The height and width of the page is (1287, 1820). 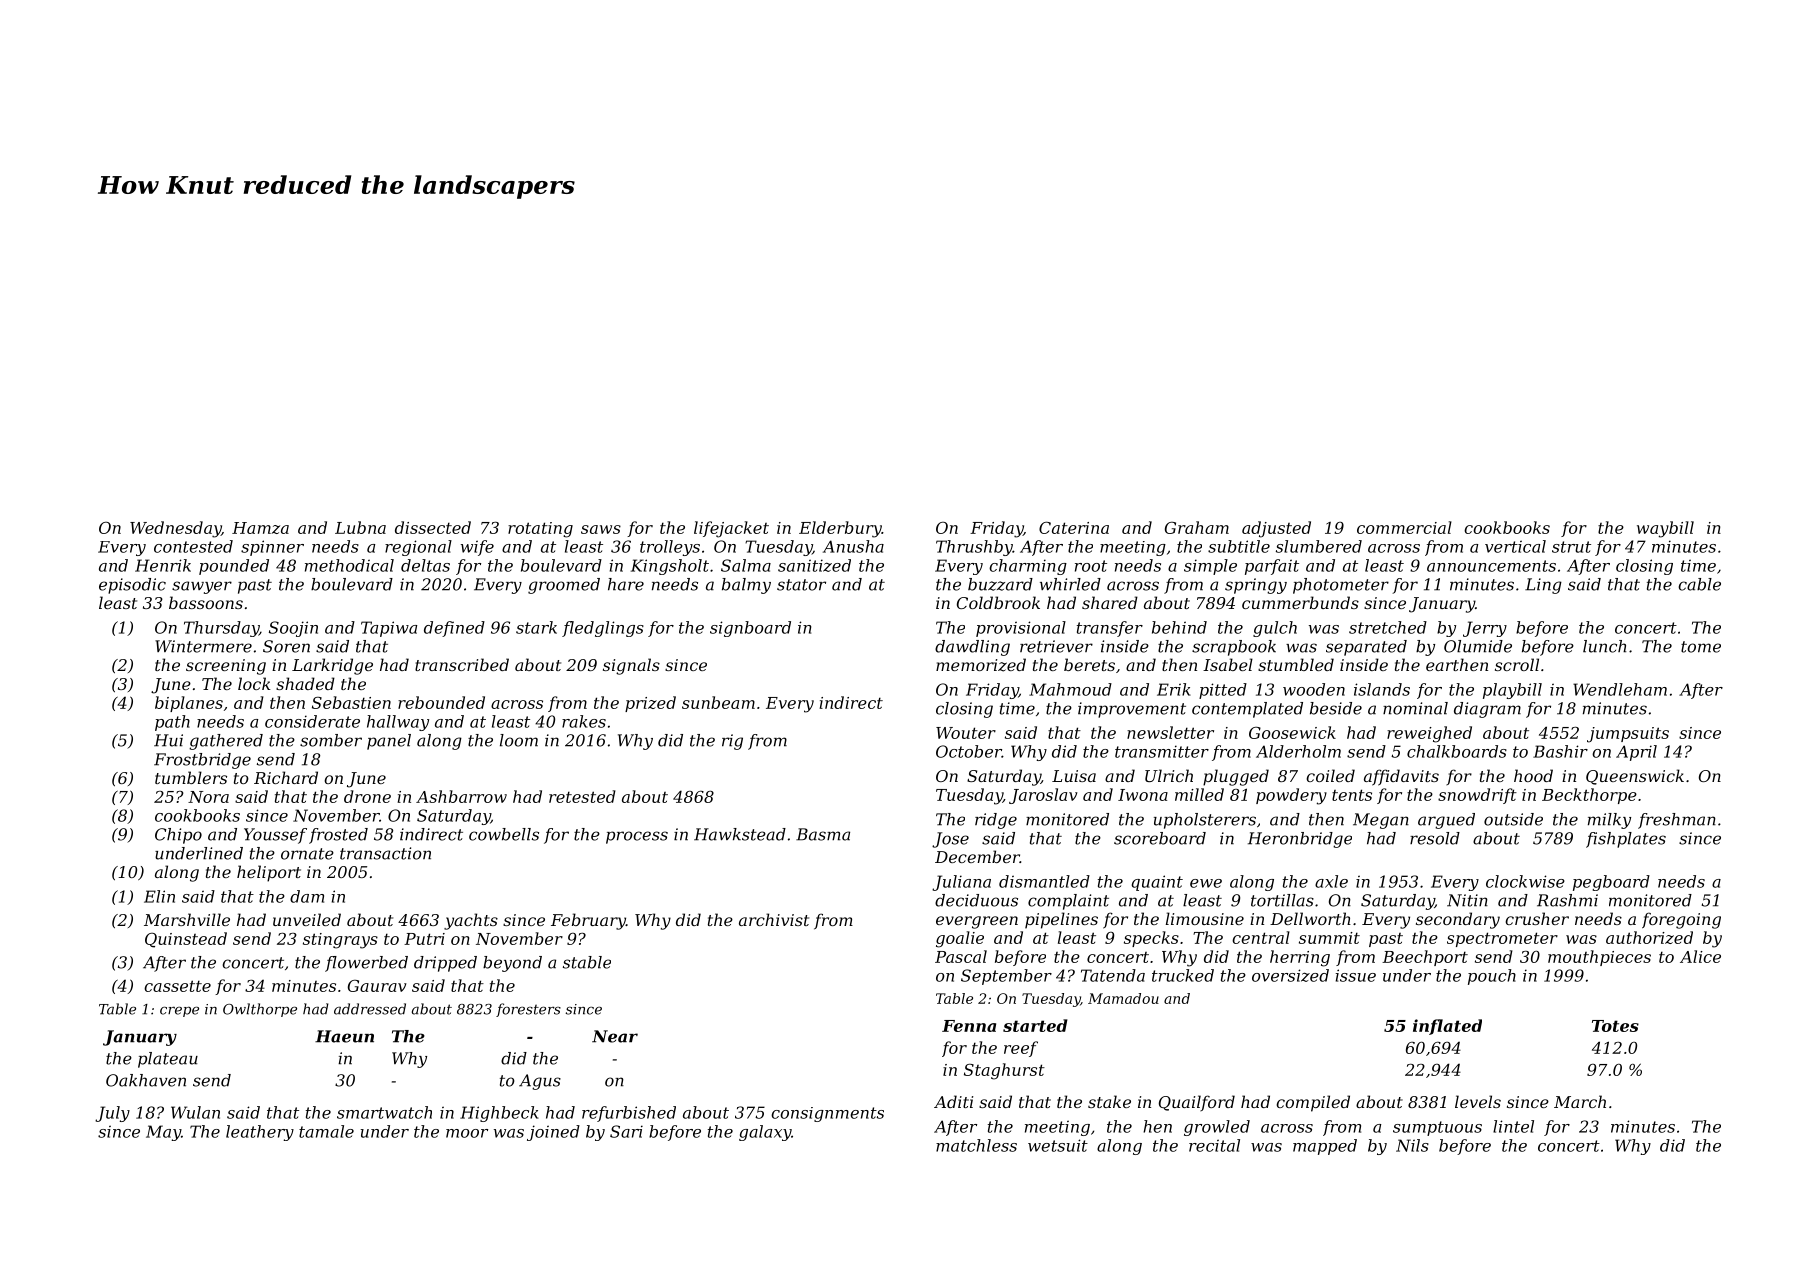 I want to click on Wednesday, so click(x=175, y=529).
